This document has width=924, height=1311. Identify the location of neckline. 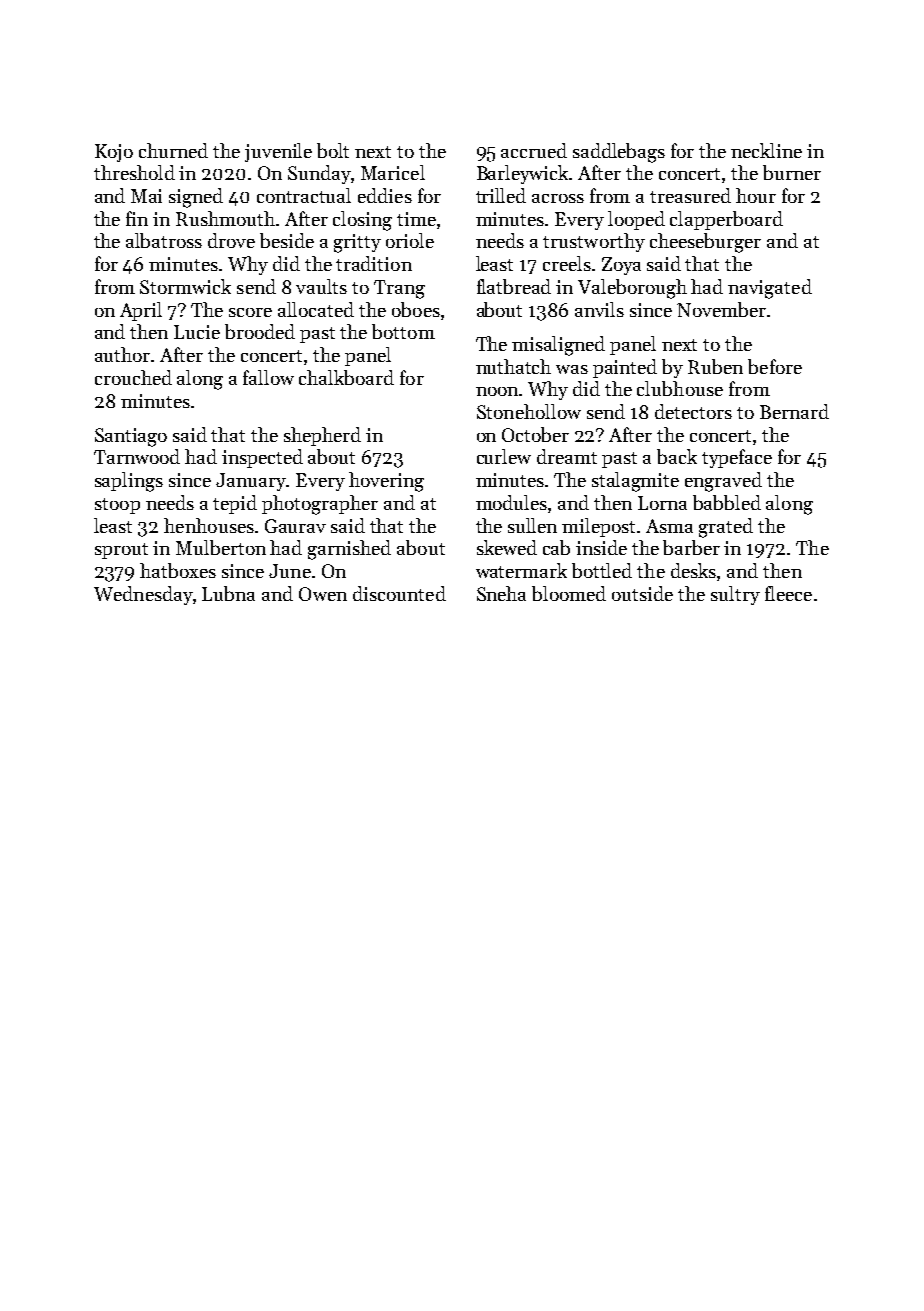
(766, 150).
